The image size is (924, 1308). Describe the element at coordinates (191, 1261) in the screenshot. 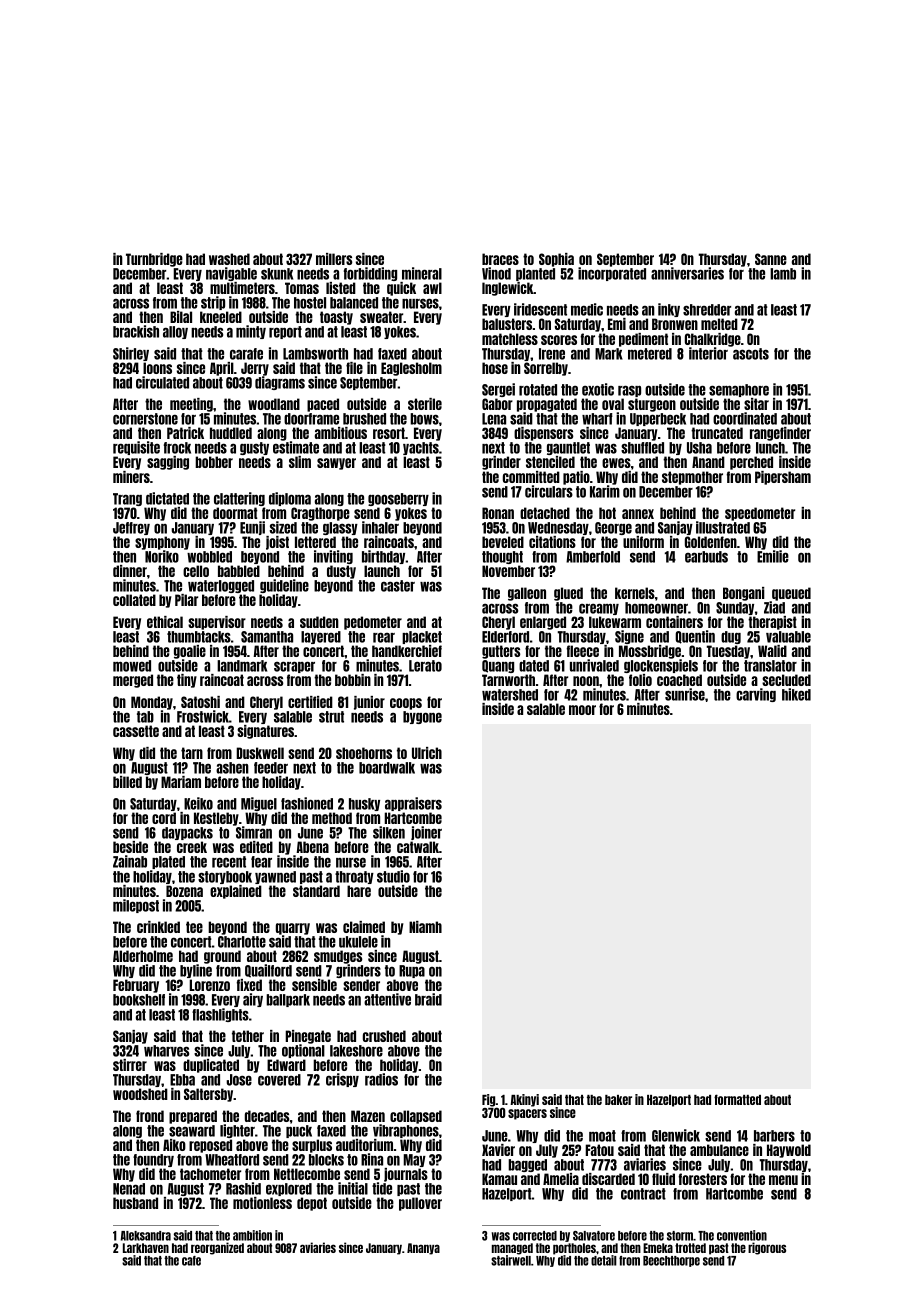

I see `cafe` at that location.
